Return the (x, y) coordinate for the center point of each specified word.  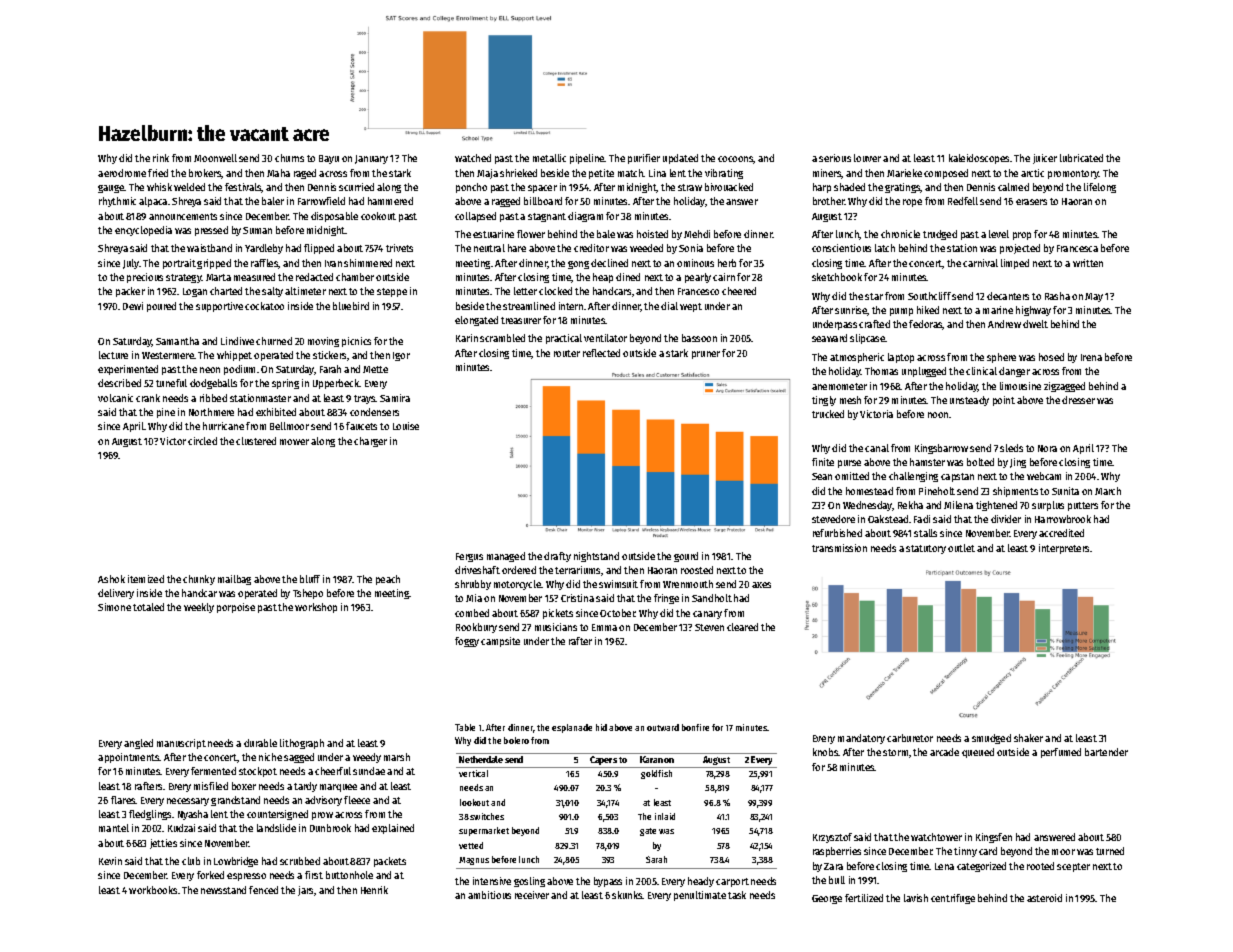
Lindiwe (237, 341)
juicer (1045, 159)
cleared (742, 627)
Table (465, 727)
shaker (1028, 738)
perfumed (1061, 753)
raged (305, 174)
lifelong (1100, 188)
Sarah (656, 859)
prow (322, 816)
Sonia (691, 248)
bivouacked (729, 187)
